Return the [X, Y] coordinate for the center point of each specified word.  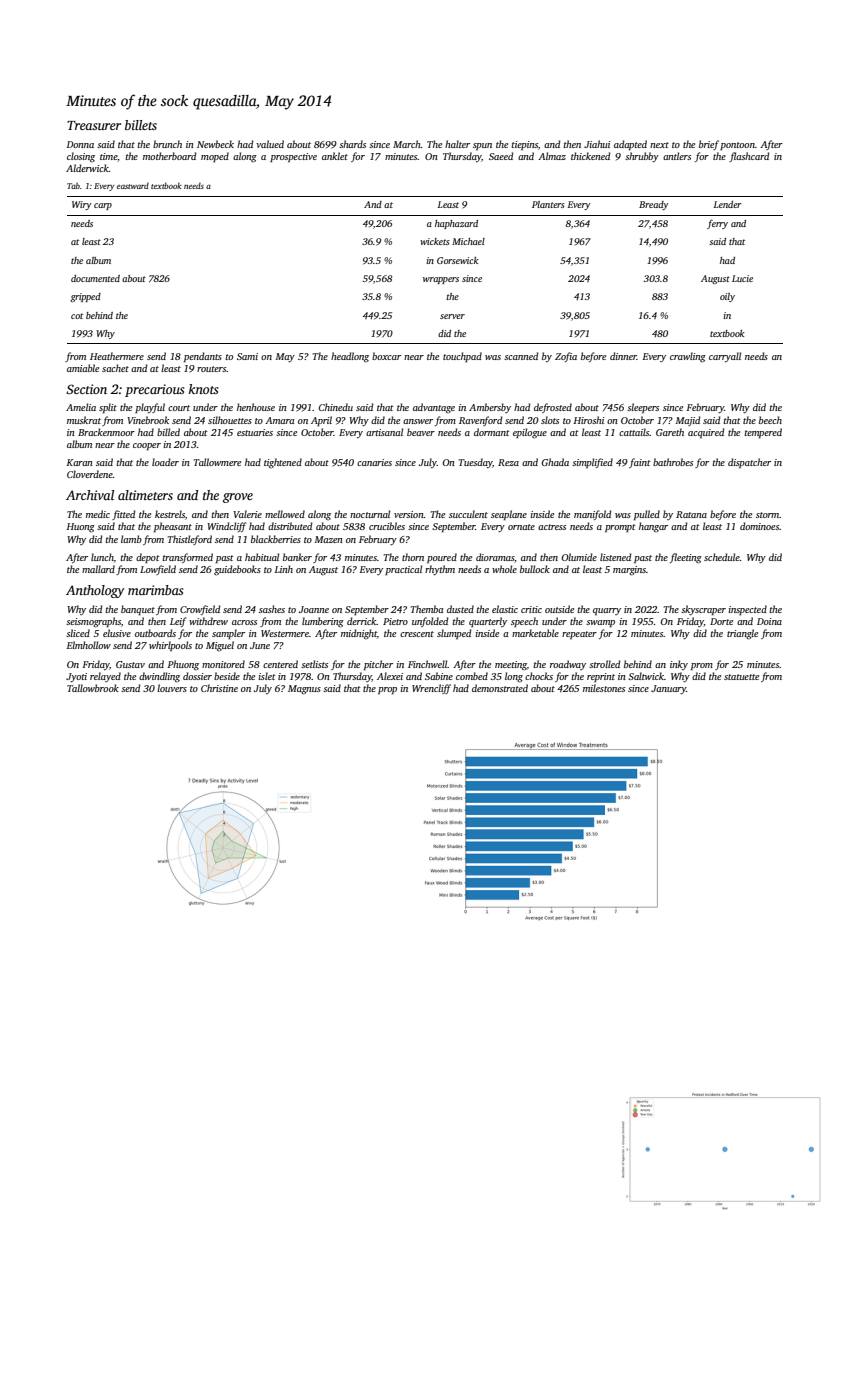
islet [267, 676]
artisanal [384, 432]
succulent [468, 514]
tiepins [524, 145]
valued [270, 144]
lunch [102, 557]
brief [709, 145]
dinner [623, 356]
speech [524, 622]
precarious [154, 390]
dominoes [759, 526]
